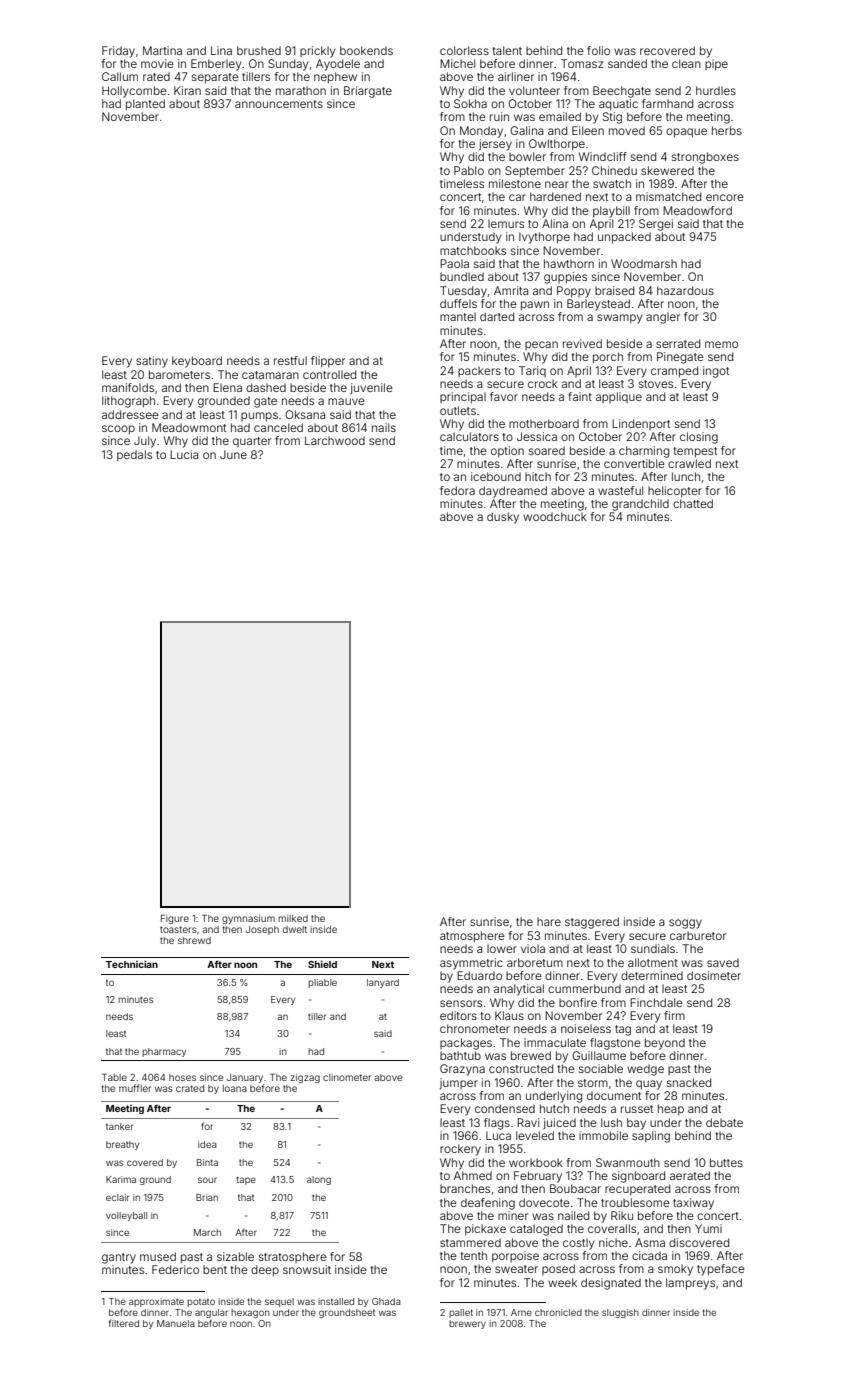 The width and height of the page is (849, 1400). What do you see at coordinates (598, 50) in the page?
I see `folio` at bounding box center [598, 50].
